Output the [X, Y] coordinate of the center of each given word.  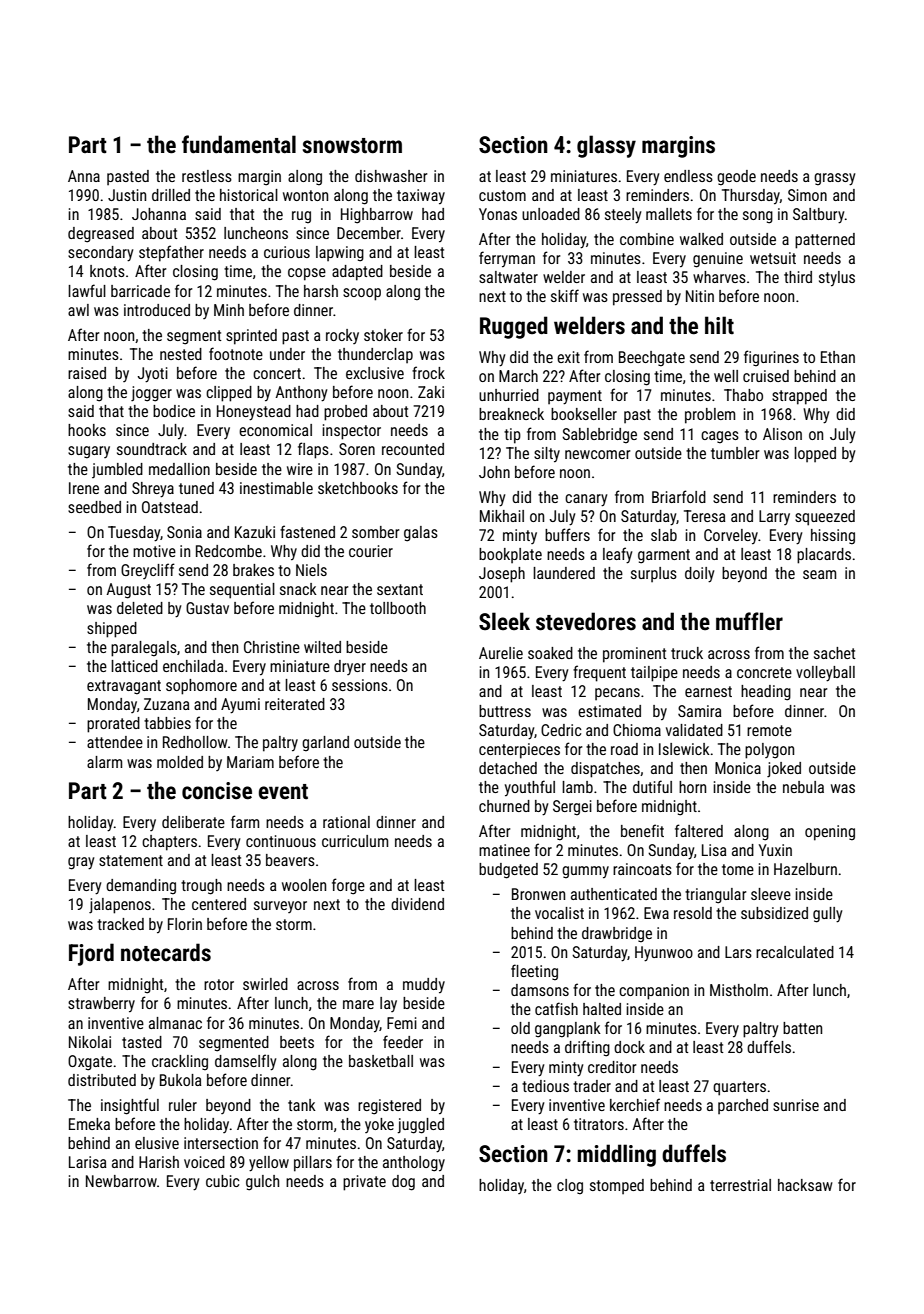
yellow [269, 1164]
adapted [357, 273]
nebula [803, 787]
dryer [350, 667]
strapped [799, 397]
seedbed [94, 507]
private [364, 1183]
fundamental [239, 144]
